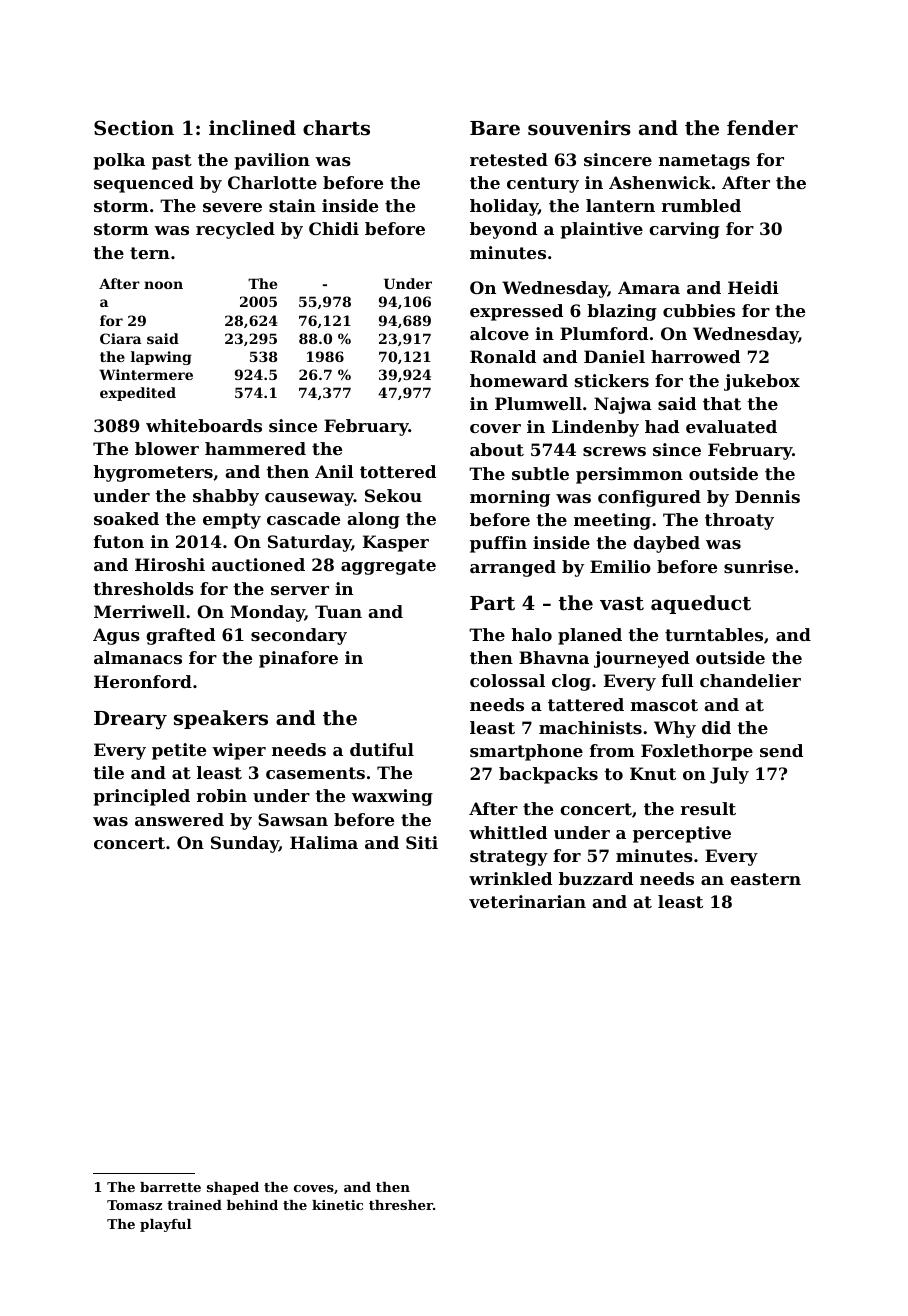 This screenshot has width=908, height=1316. Describe the element at coordinates (495, 128) in the screenshot. I see `Bare` at that location.
